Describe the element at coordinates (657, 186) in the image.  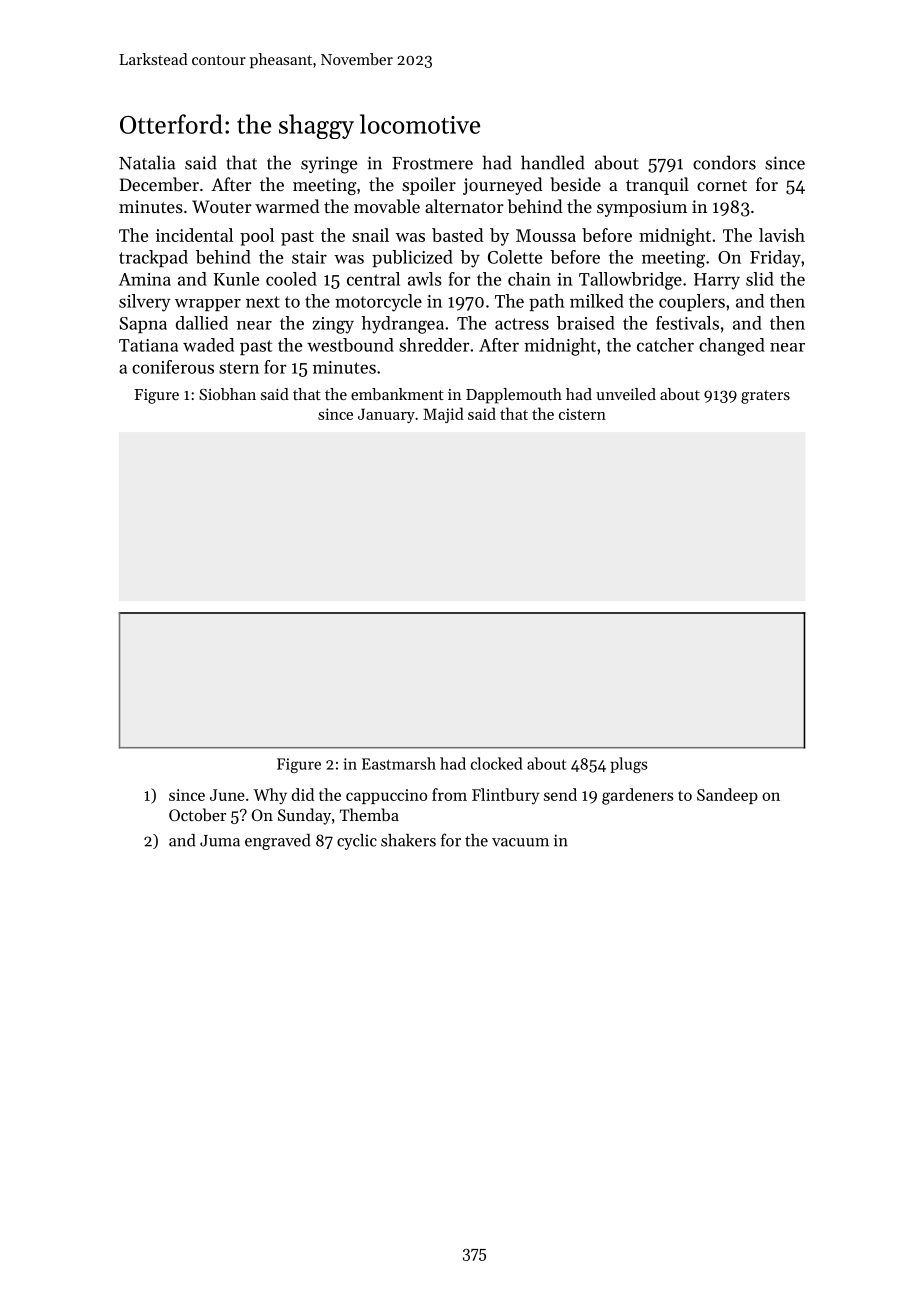
I see `tranquil` at that location.
